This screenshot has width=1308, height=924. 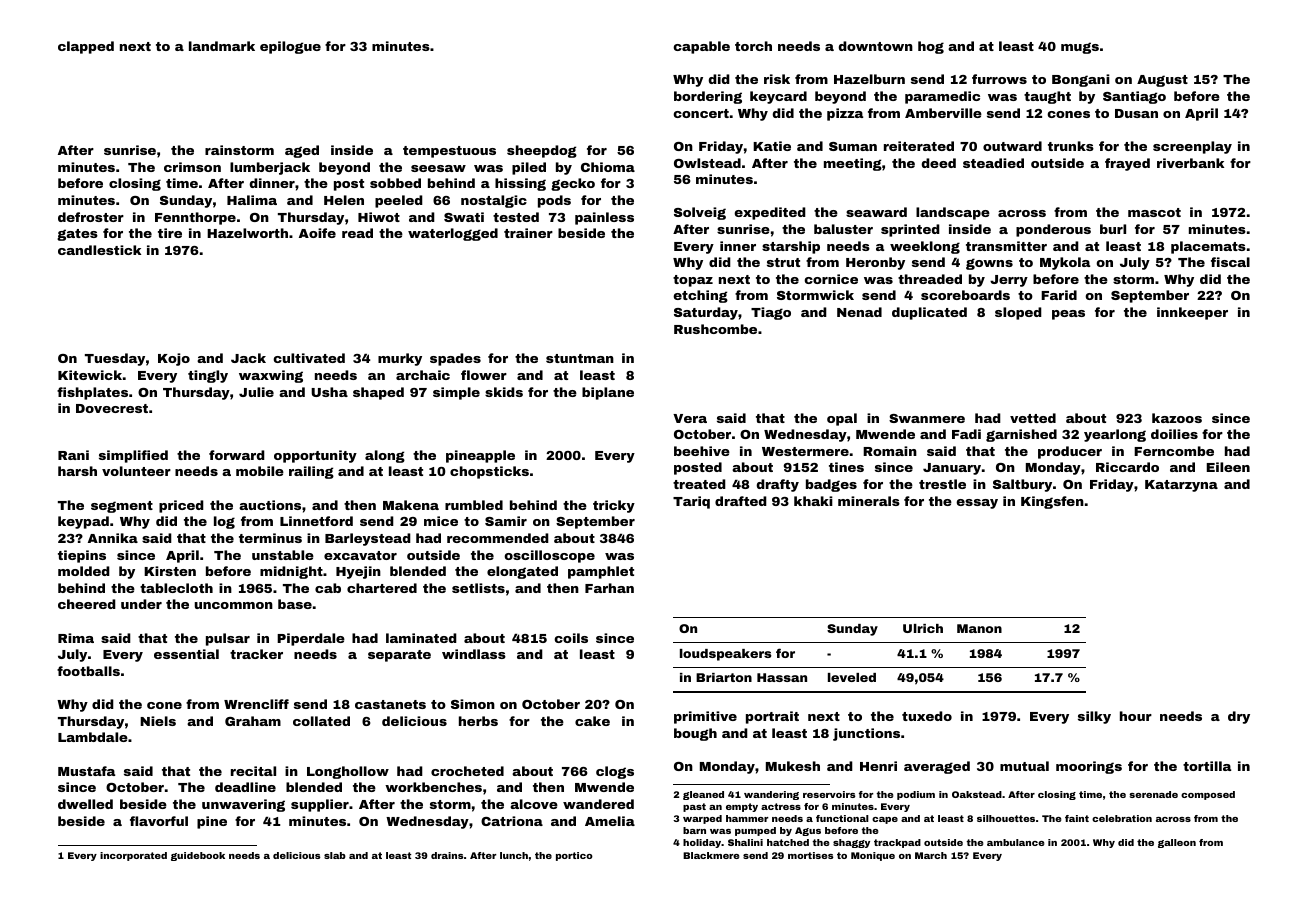 I want to click on treated, so click(x=699, y=484).
